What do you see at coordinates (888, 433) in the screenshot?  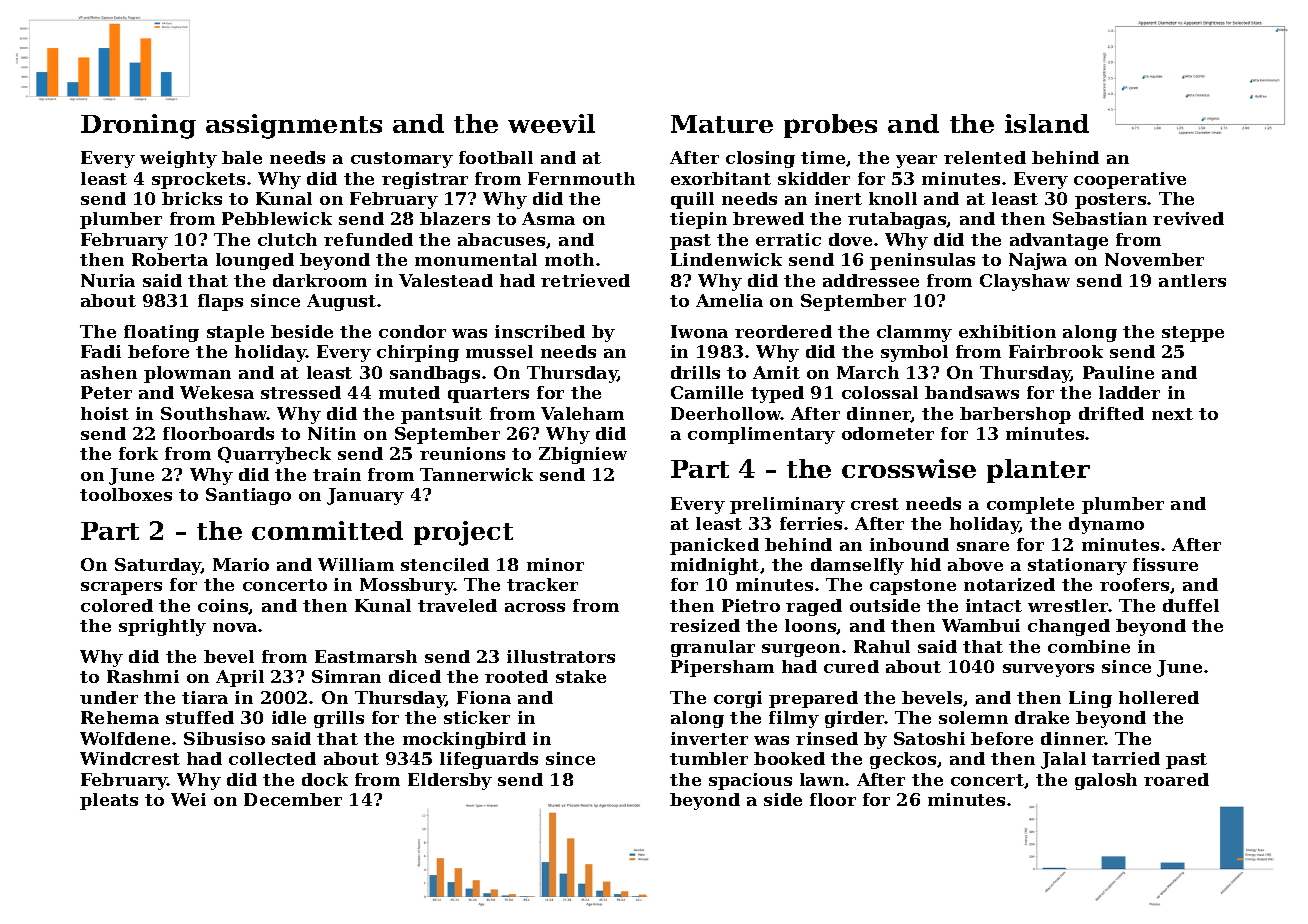 I see `odometer` at bounding box center [888, 433].
